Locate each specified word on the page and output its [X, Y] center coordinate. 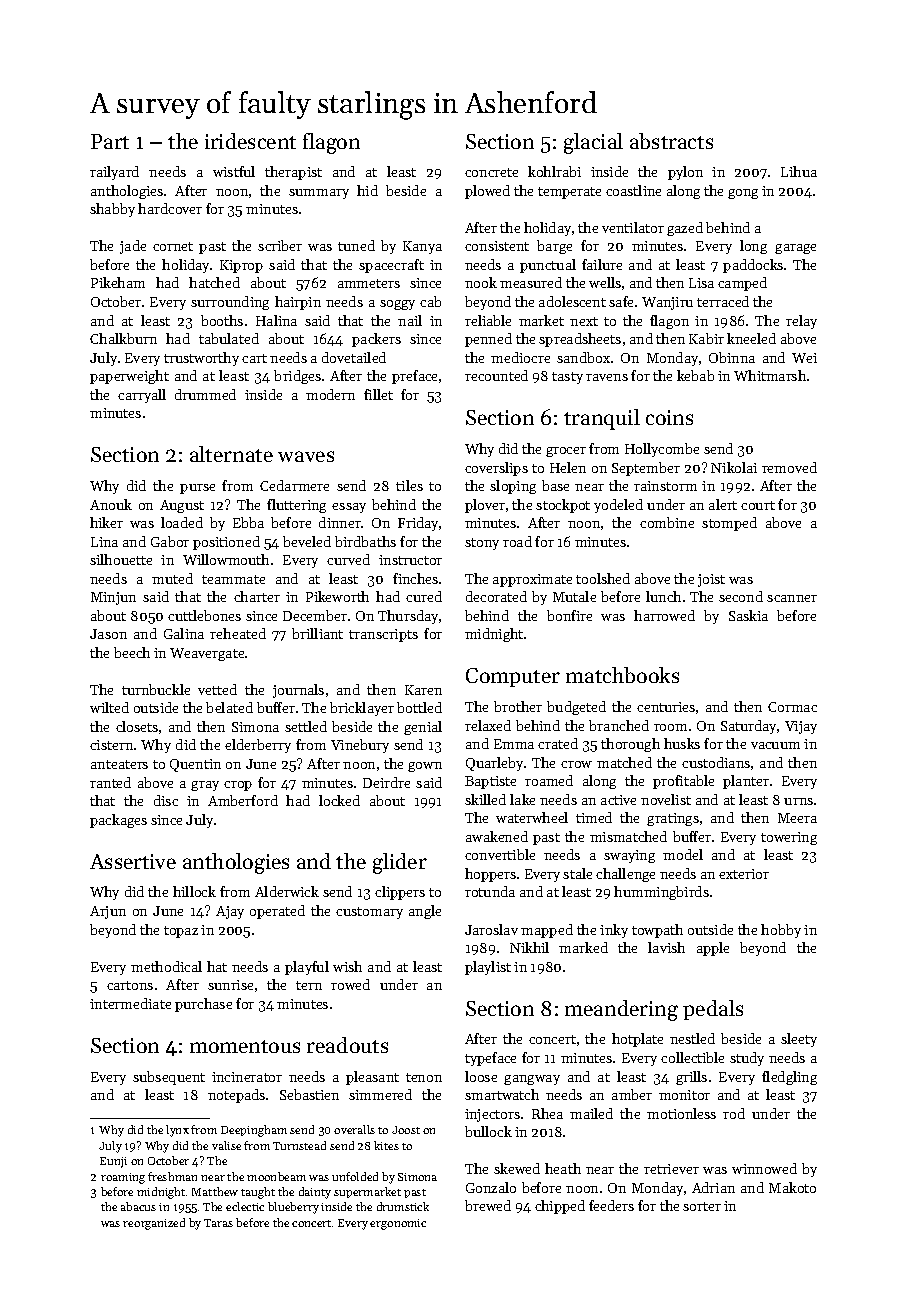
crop [238, 786]
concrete [491, 172]
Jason [108, 634]
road [517, 541]
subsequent [169, 1078]
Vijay [801, 727]
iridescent [250, 141]
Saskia [748, 615]
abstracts [671, 141]
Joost [406, 1130]
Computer [513, 677]
